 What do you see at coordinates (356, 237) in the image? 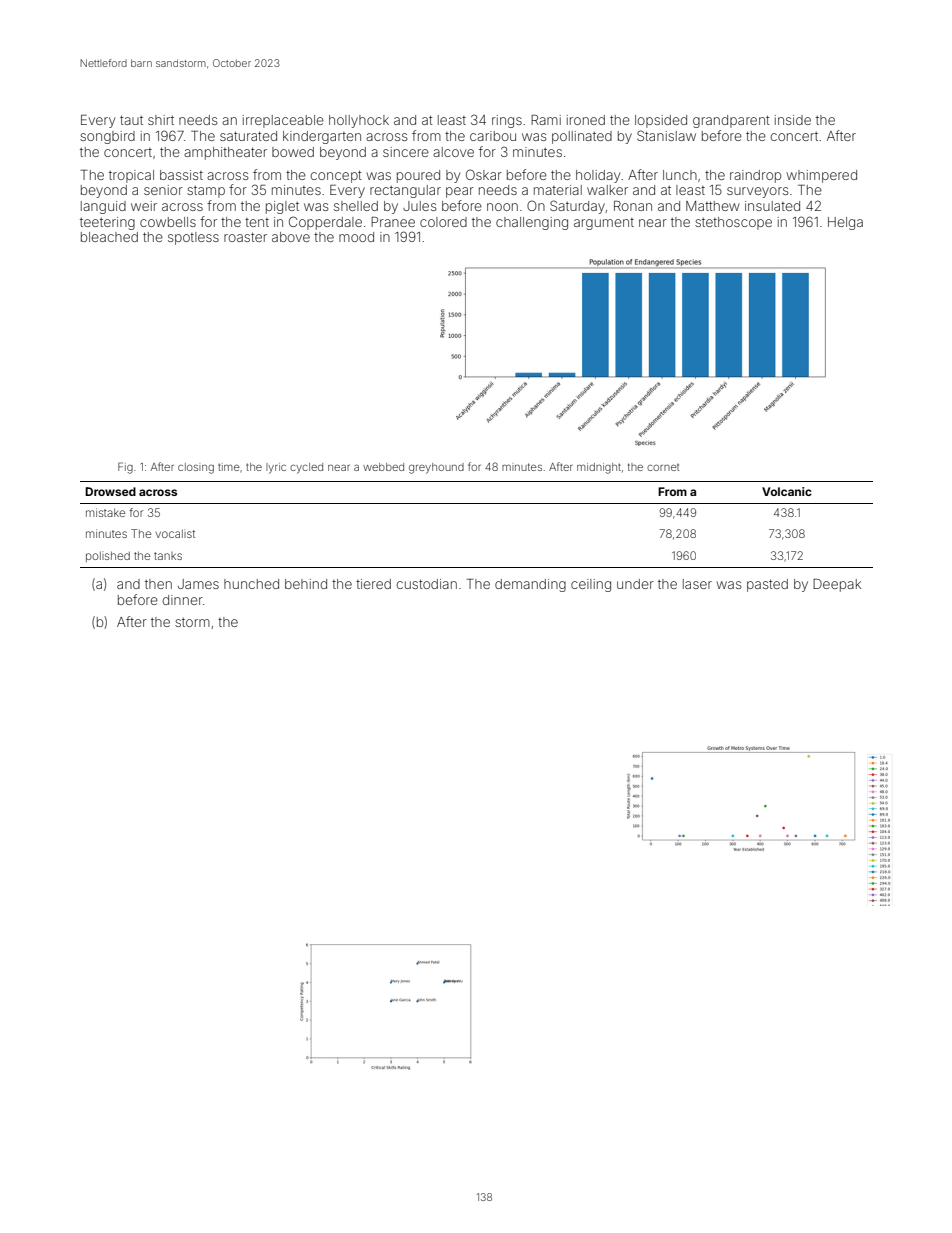
I see `mood` at bounding box center [356, 237].
